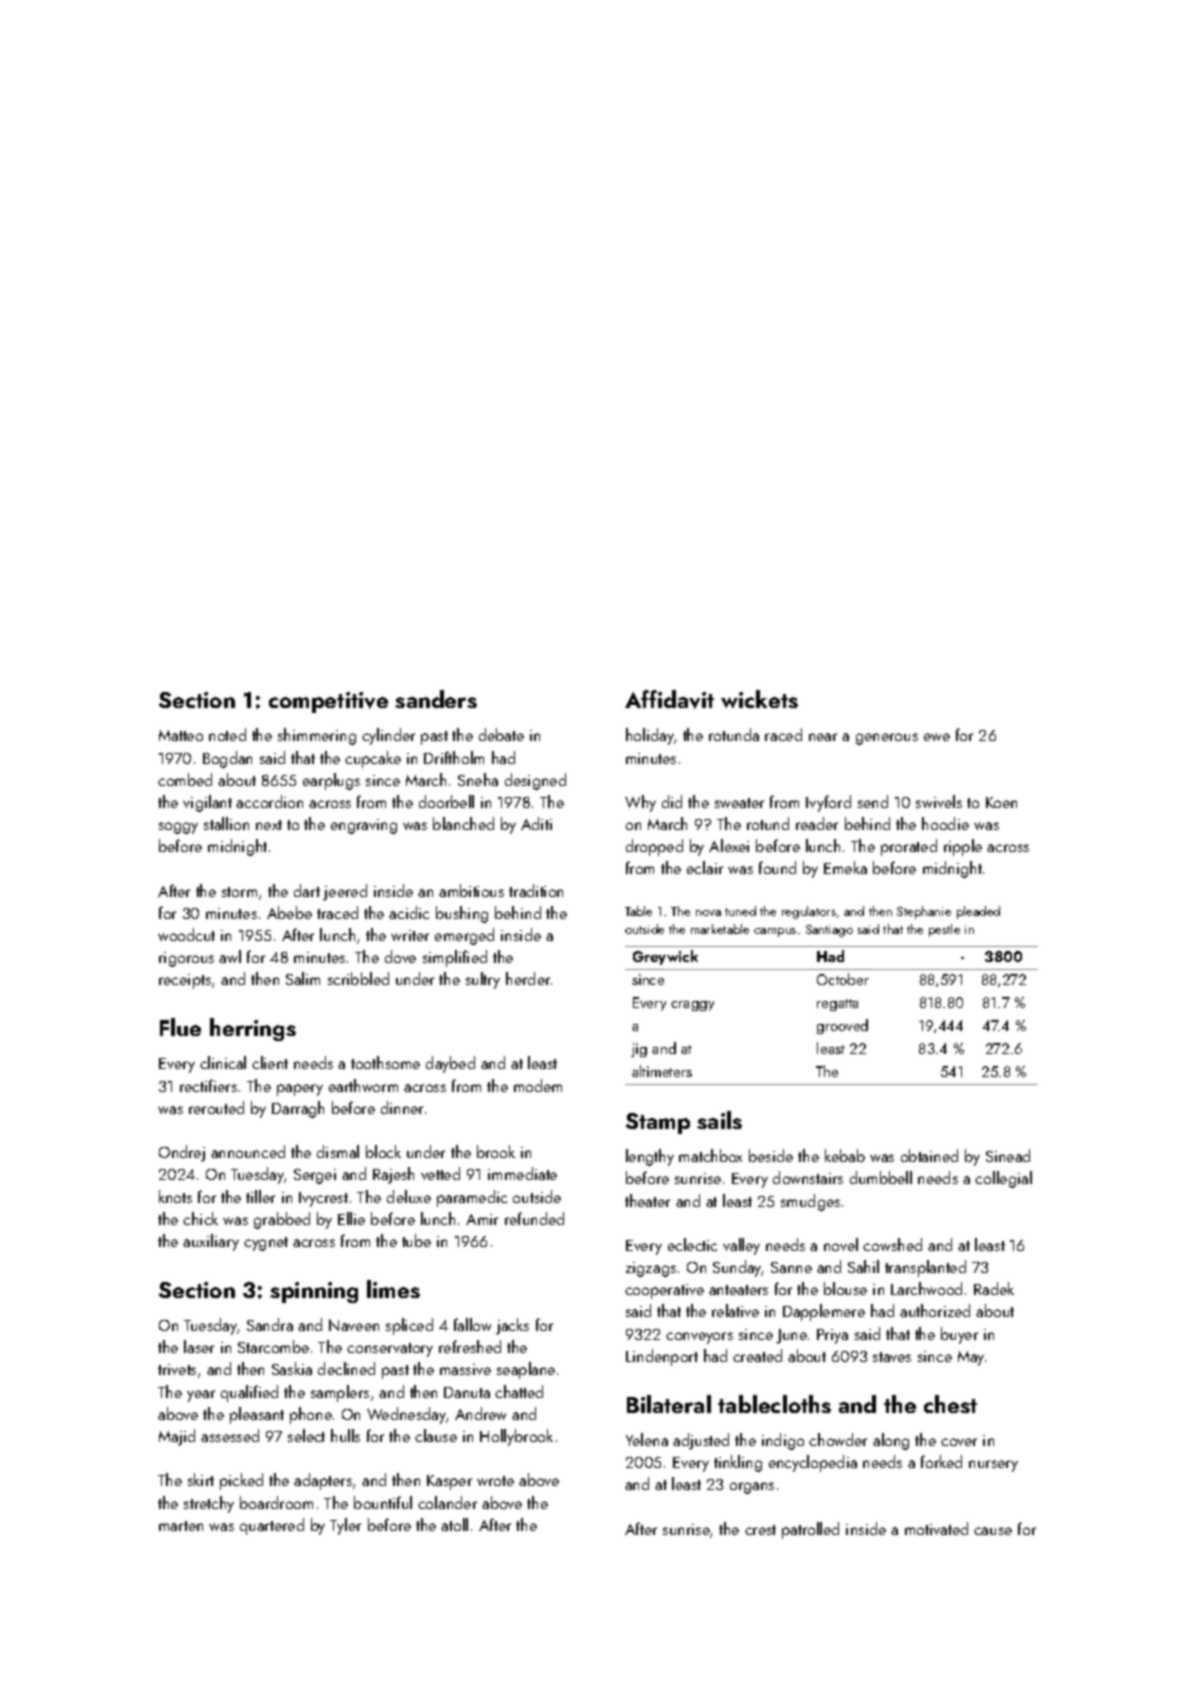  What do you see at coordinates (416, 1240) in the document?
I see `tube` at bounding box center [416, 1240].
